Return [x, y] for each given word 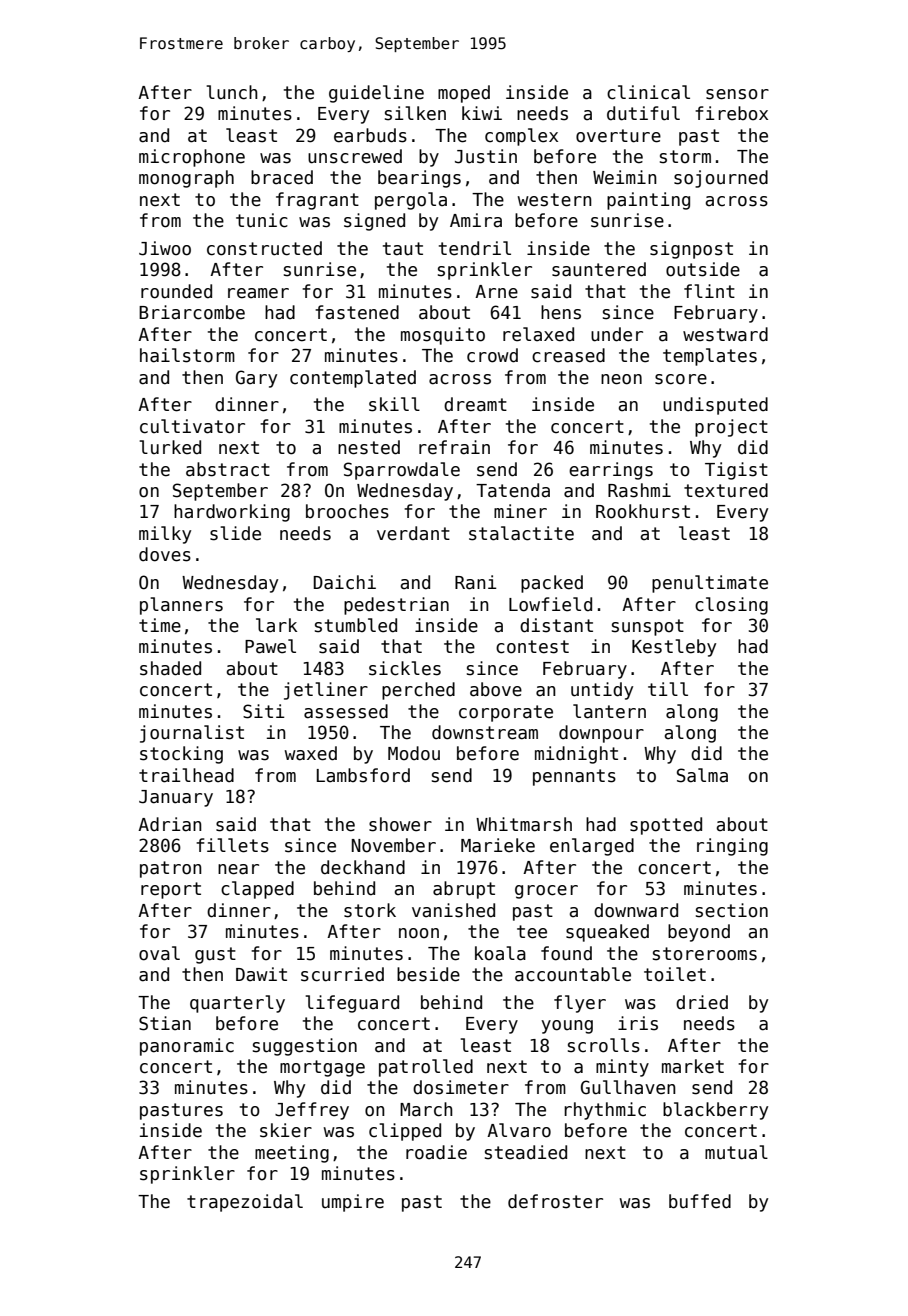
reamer [258, 293]
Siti [264, 711]
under [617, 334]
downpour [601, 734]
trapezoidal [245, 1203]
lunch [232, 92]
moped [464, 94]
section [732, 910]
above [496, 689]
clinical [648, 92]
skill [394, 404]
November [394, 845]
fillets [232, 845]
